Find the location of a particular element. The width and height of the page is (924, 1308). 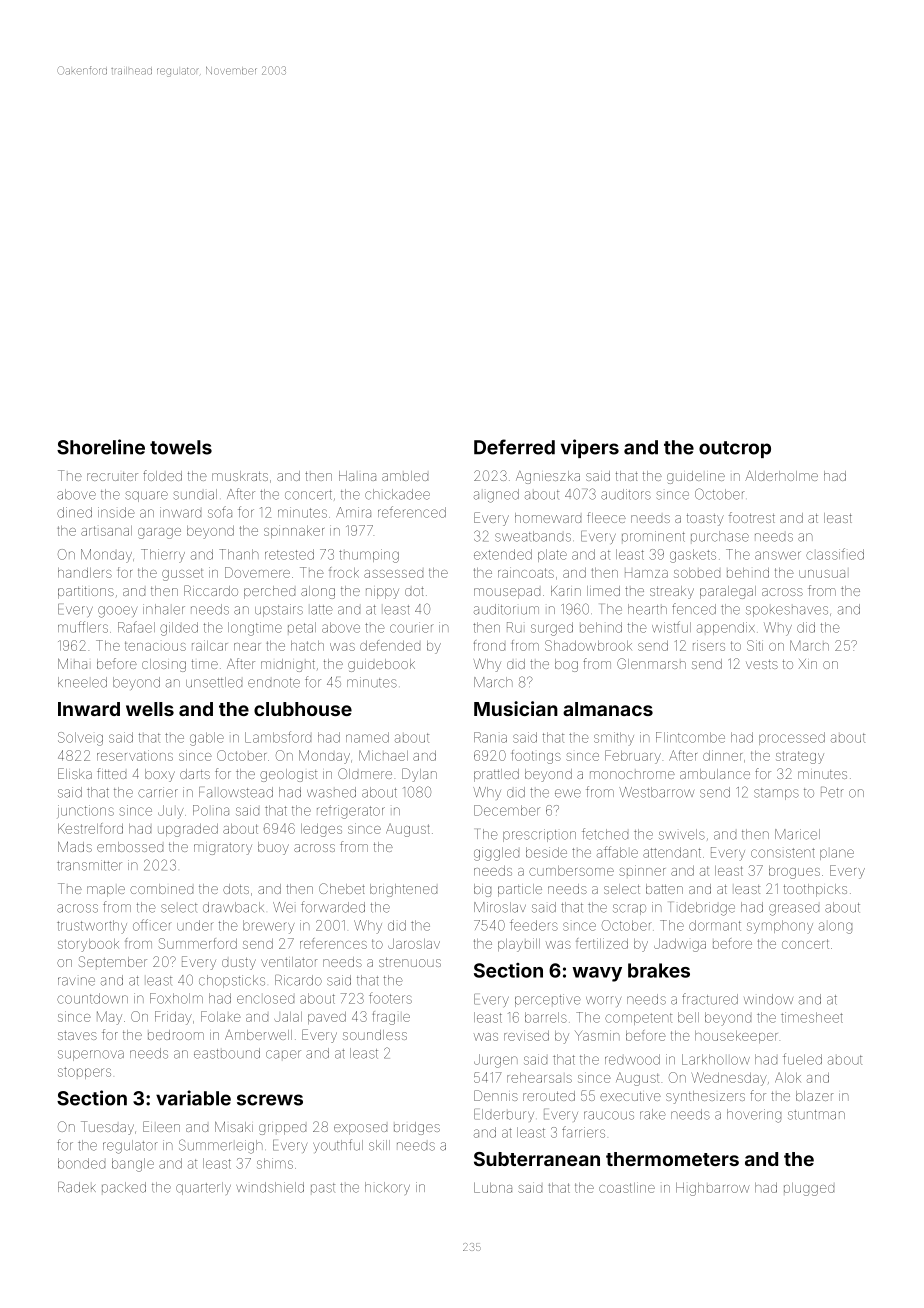

towels is located at coordinates (181, 447).
